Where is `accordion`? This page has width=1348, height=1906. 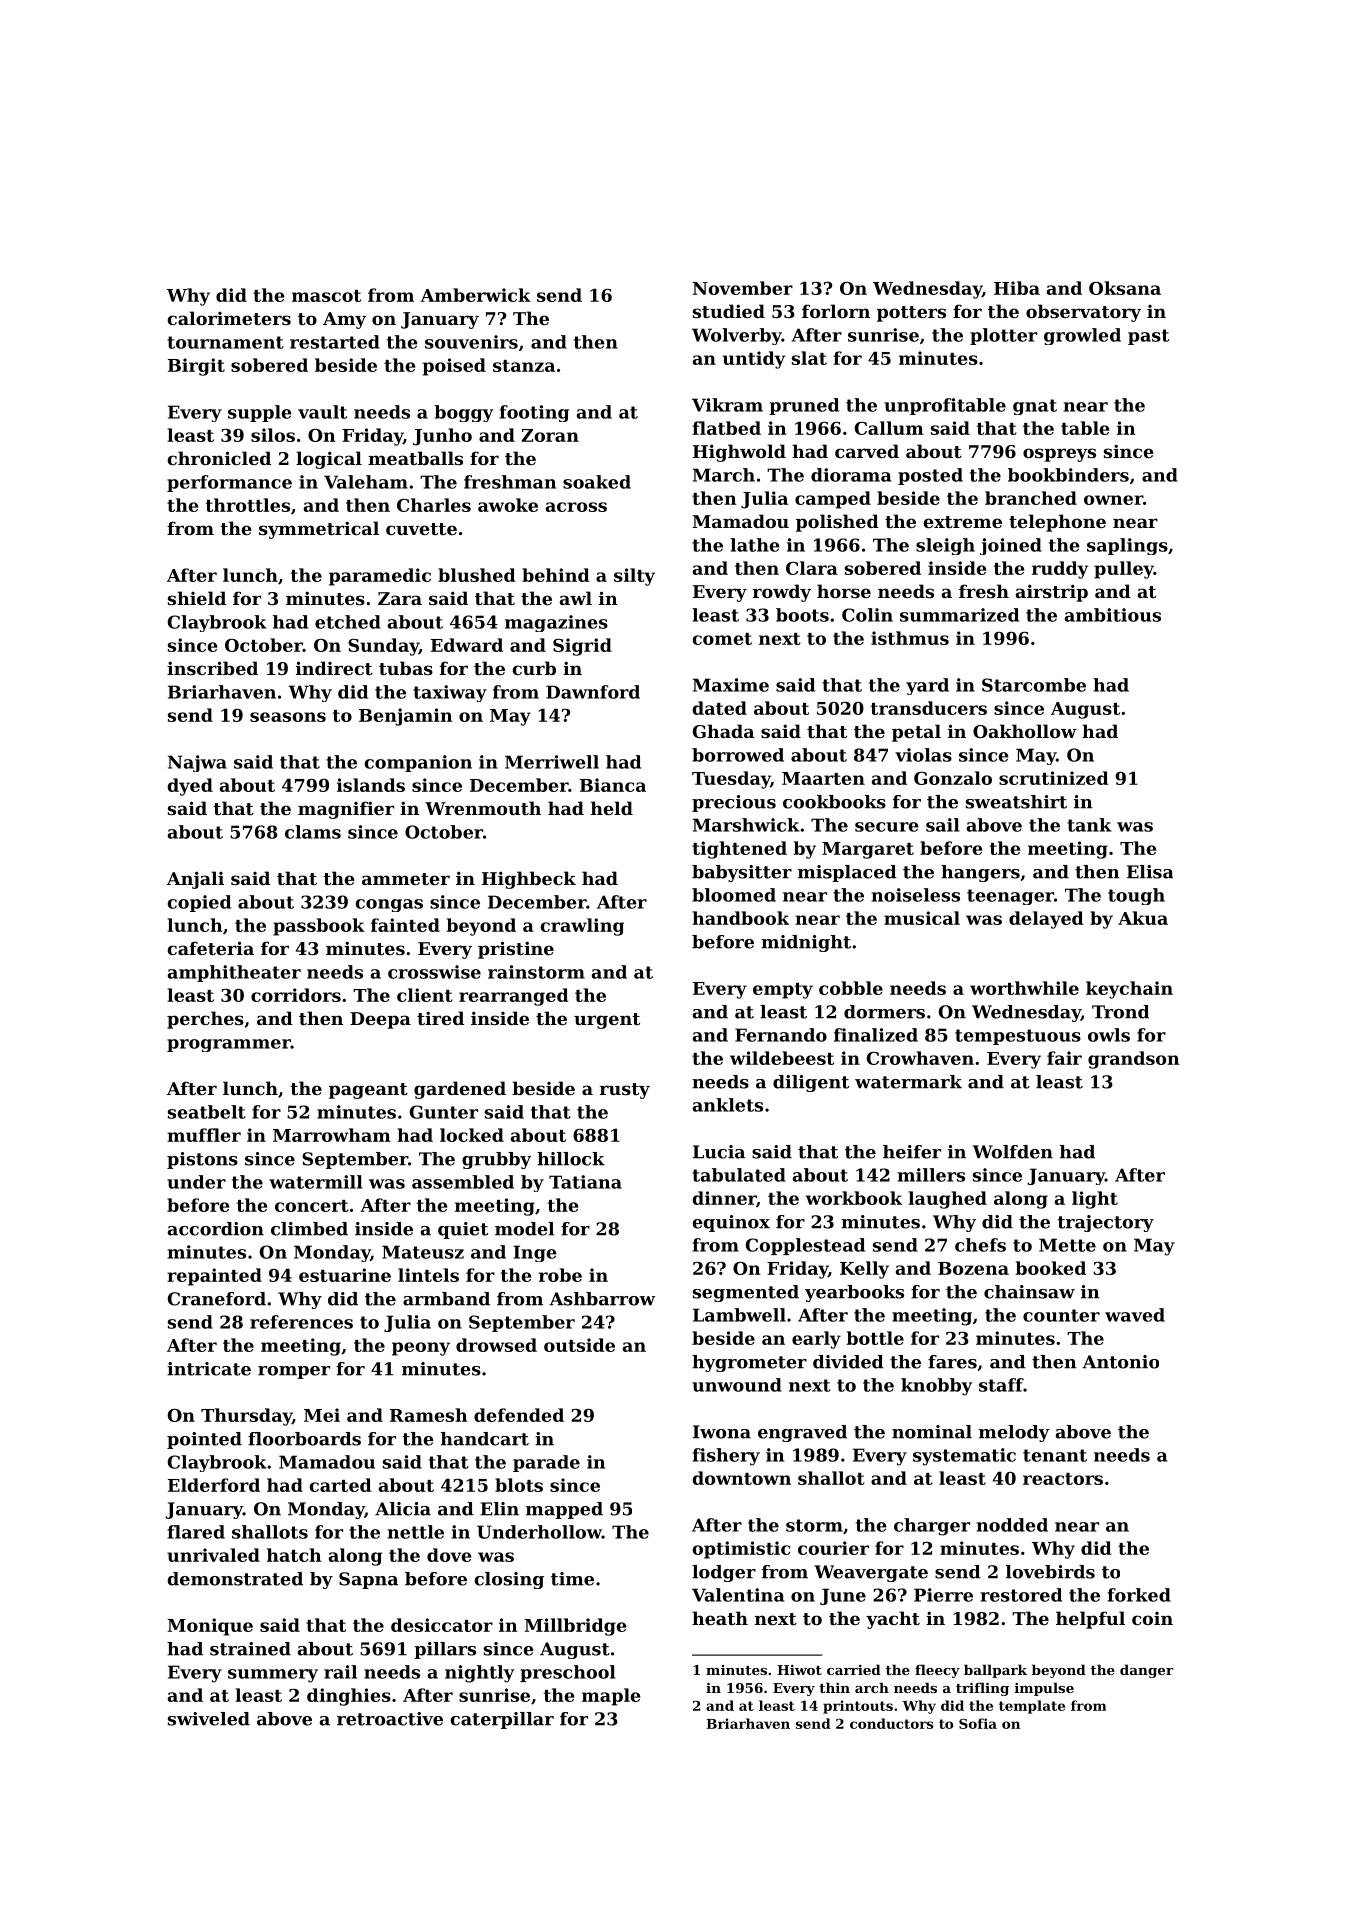 accordion is located at coordinates (215, 1229).
